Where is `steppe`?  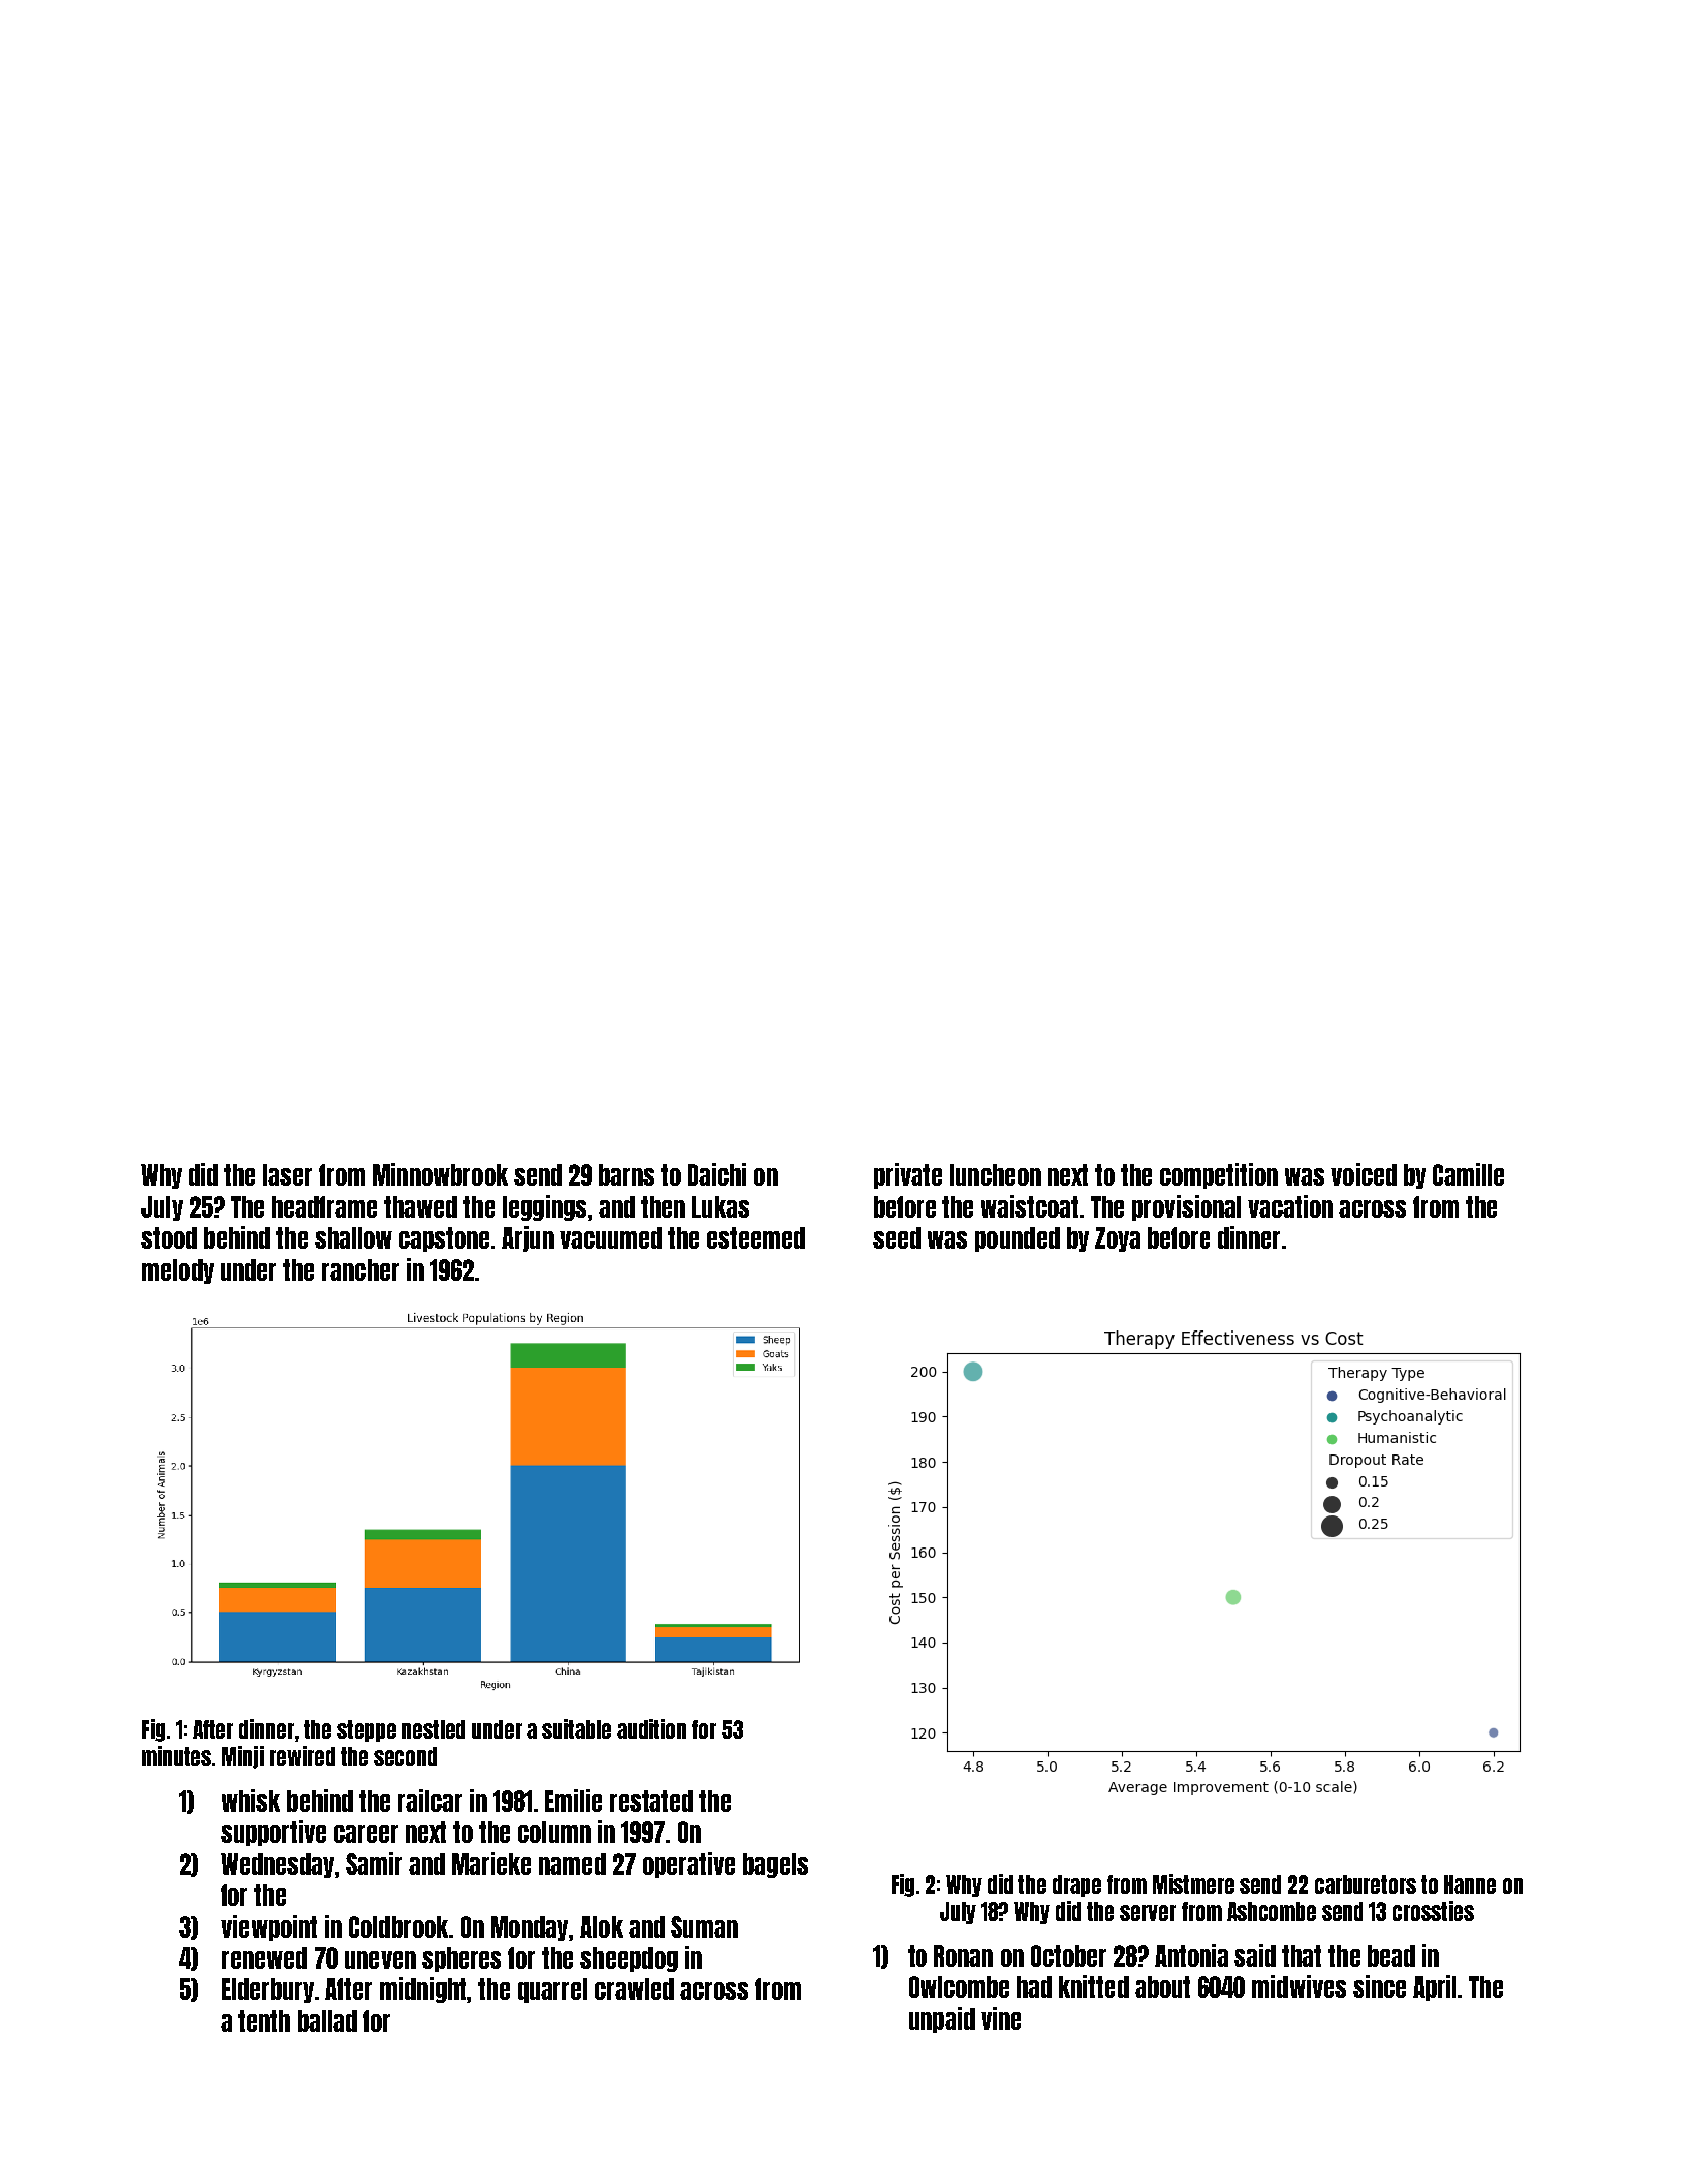
steppe is located at coordinates (366, 1731).
